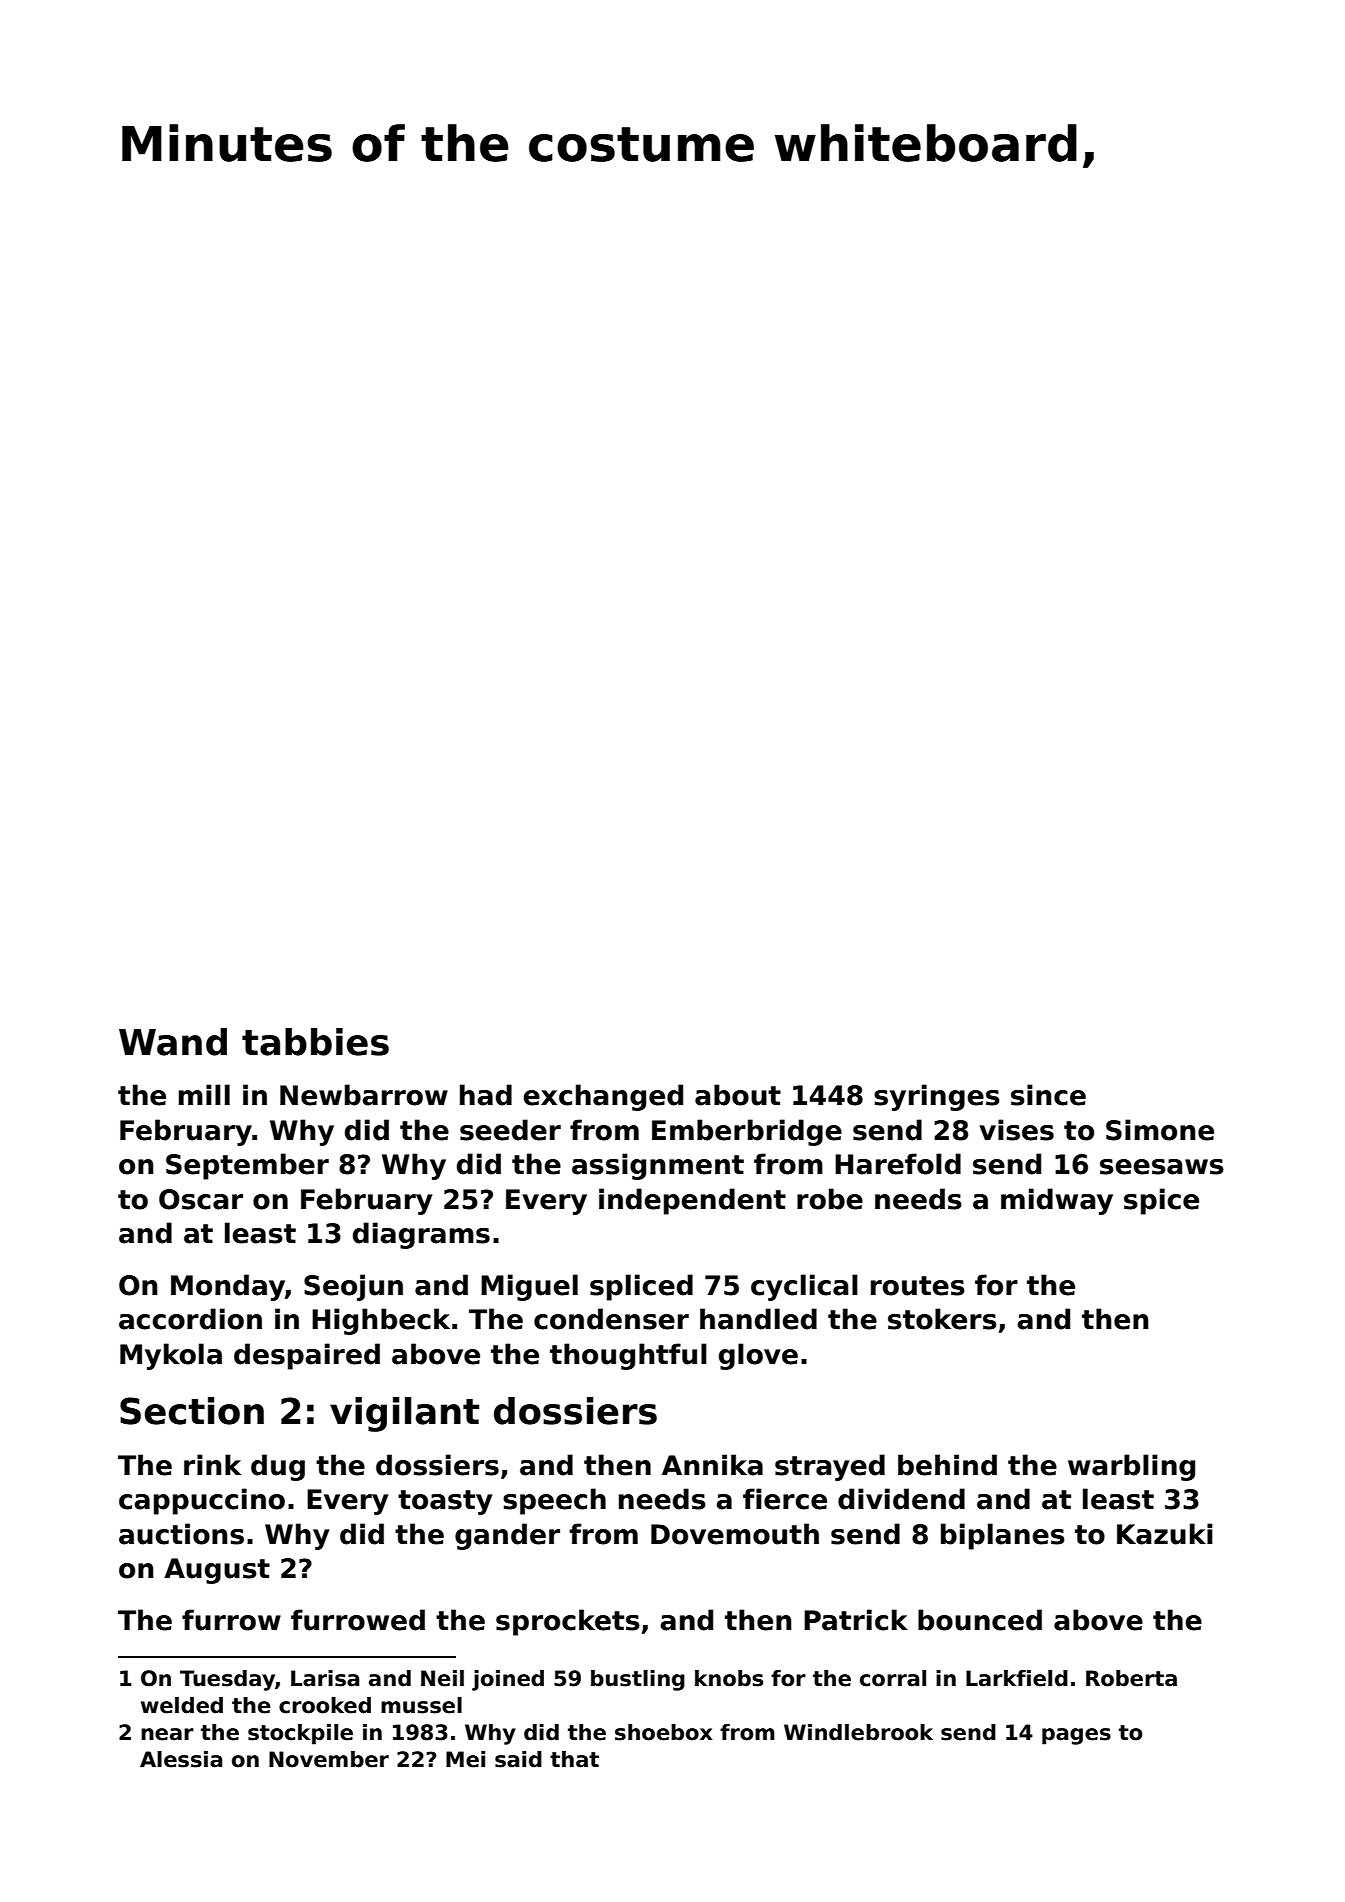 The height and width of the screenshot is (1902, 1345). Describe the element at coordinates (192, 1411) in the screenshot. I see `Section` at that location.
